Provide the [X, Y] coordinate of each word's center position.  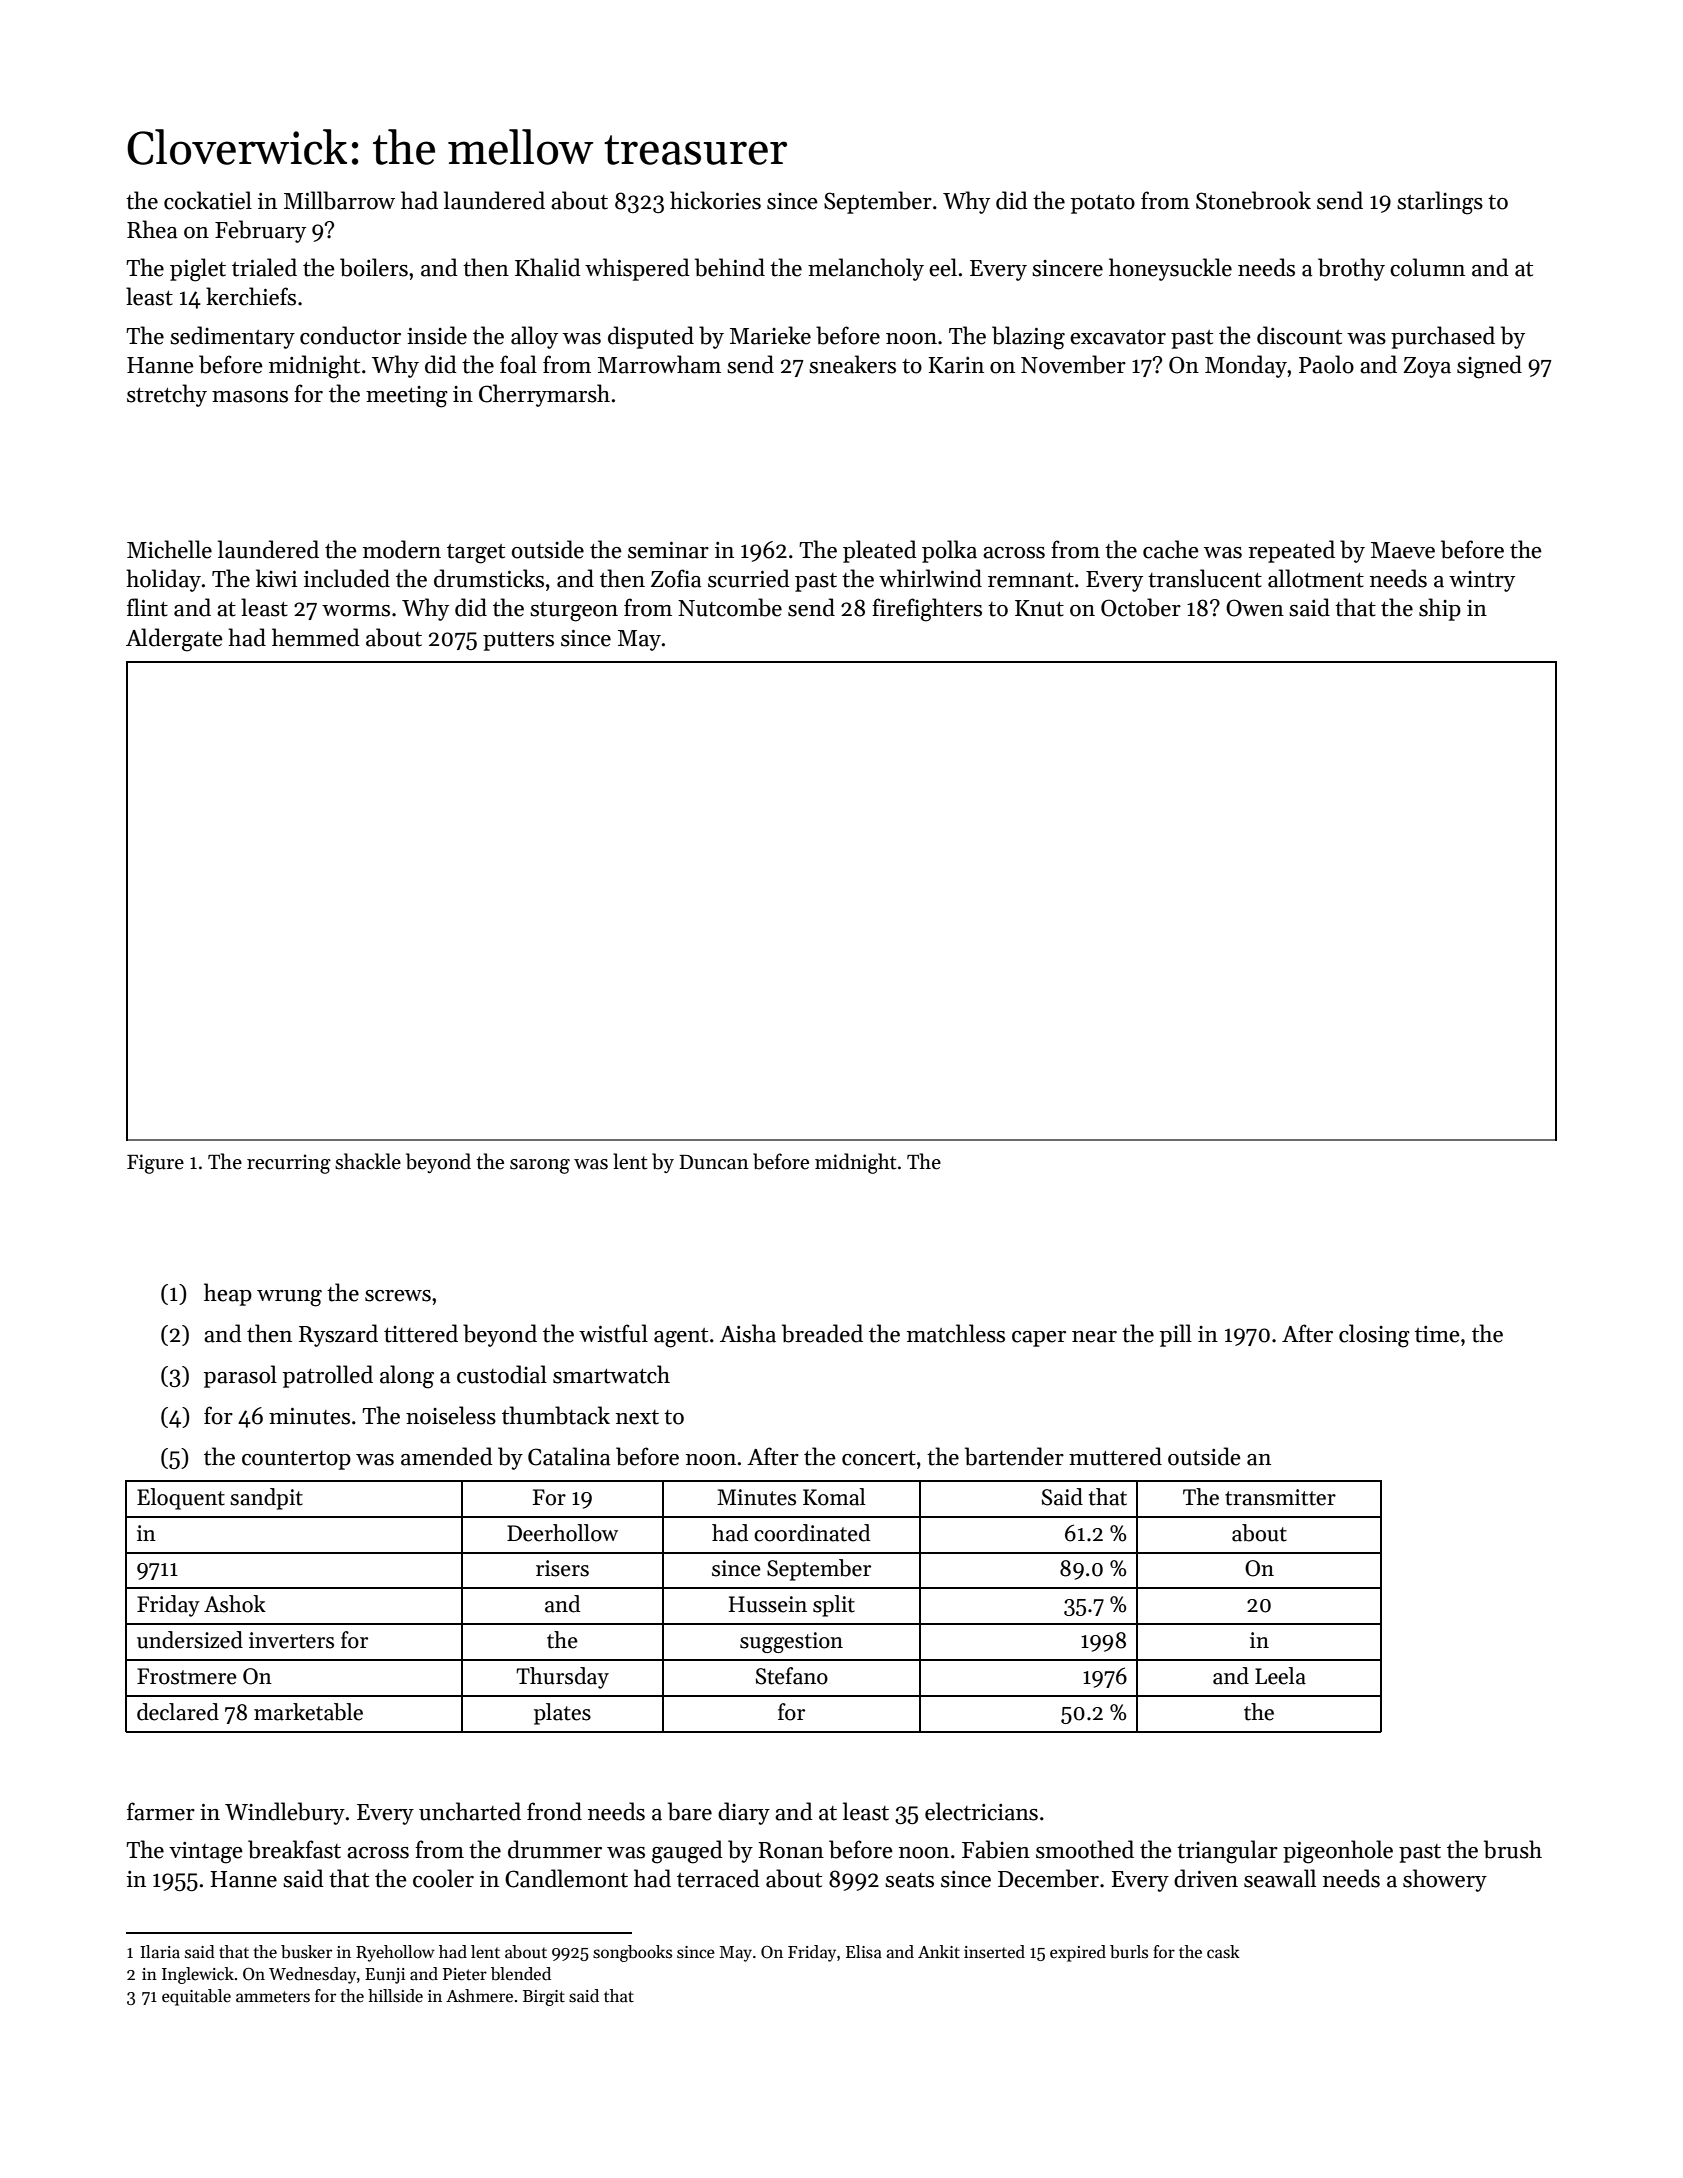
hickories [715, 200]
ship [1440, 609]
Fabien [996, 1849]
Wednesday [312, 1975]
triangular [1227, 1852]
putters [518, 641]
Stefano [792, 1676]
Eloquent [181, 1499]
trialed [264, 267]
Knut [1039, 608]
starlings [1440, 203]
